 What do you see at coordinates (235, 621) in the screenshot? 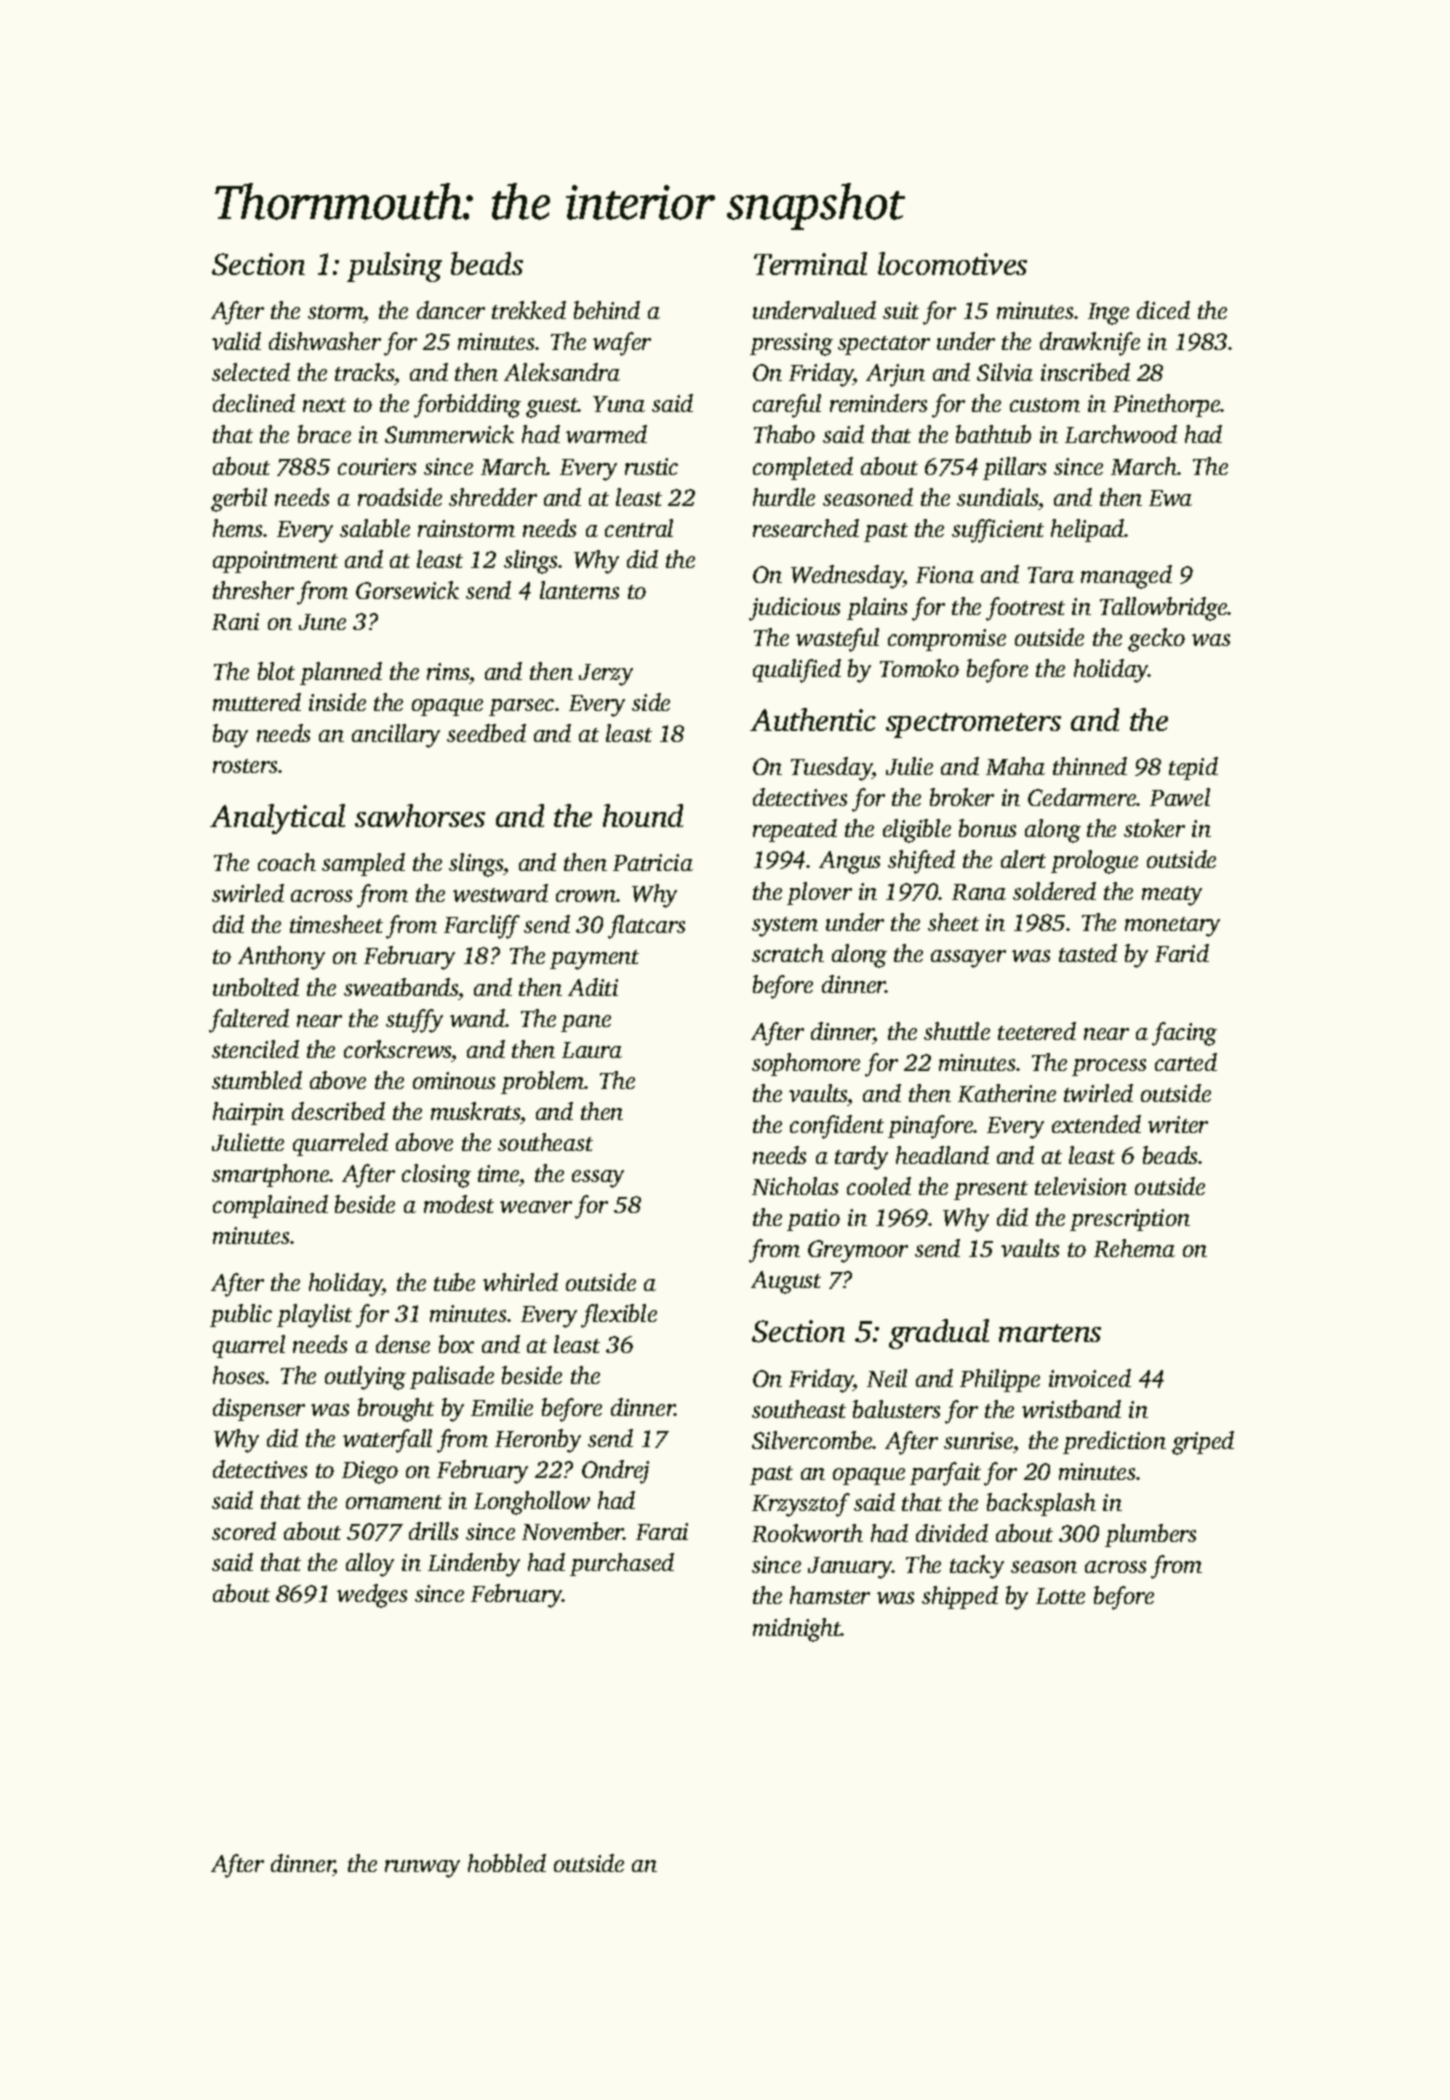
I see `Rani` at bounding box center [235, 621].
